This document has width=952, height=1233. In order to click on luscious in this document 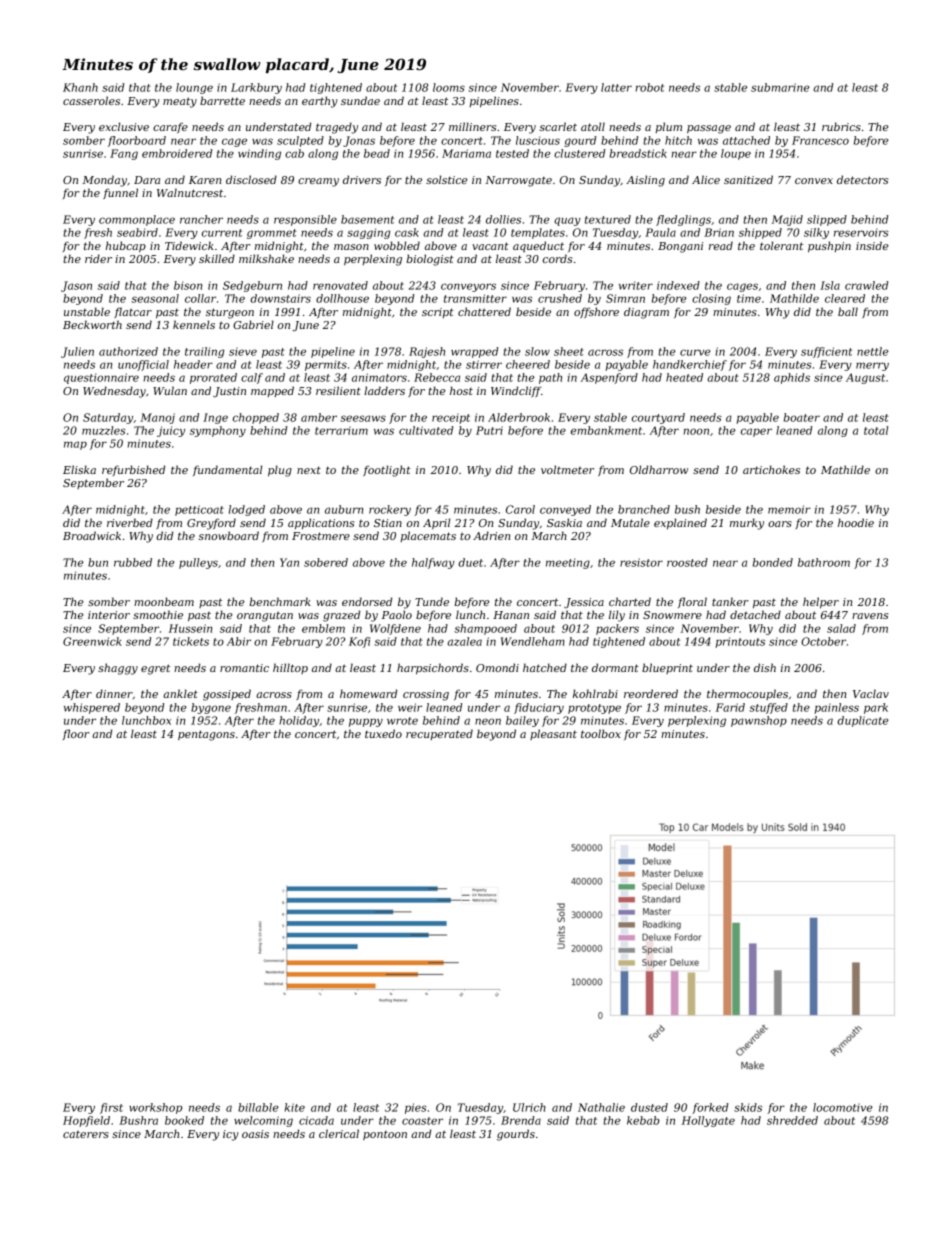, I will do `click(538, 140)`.
